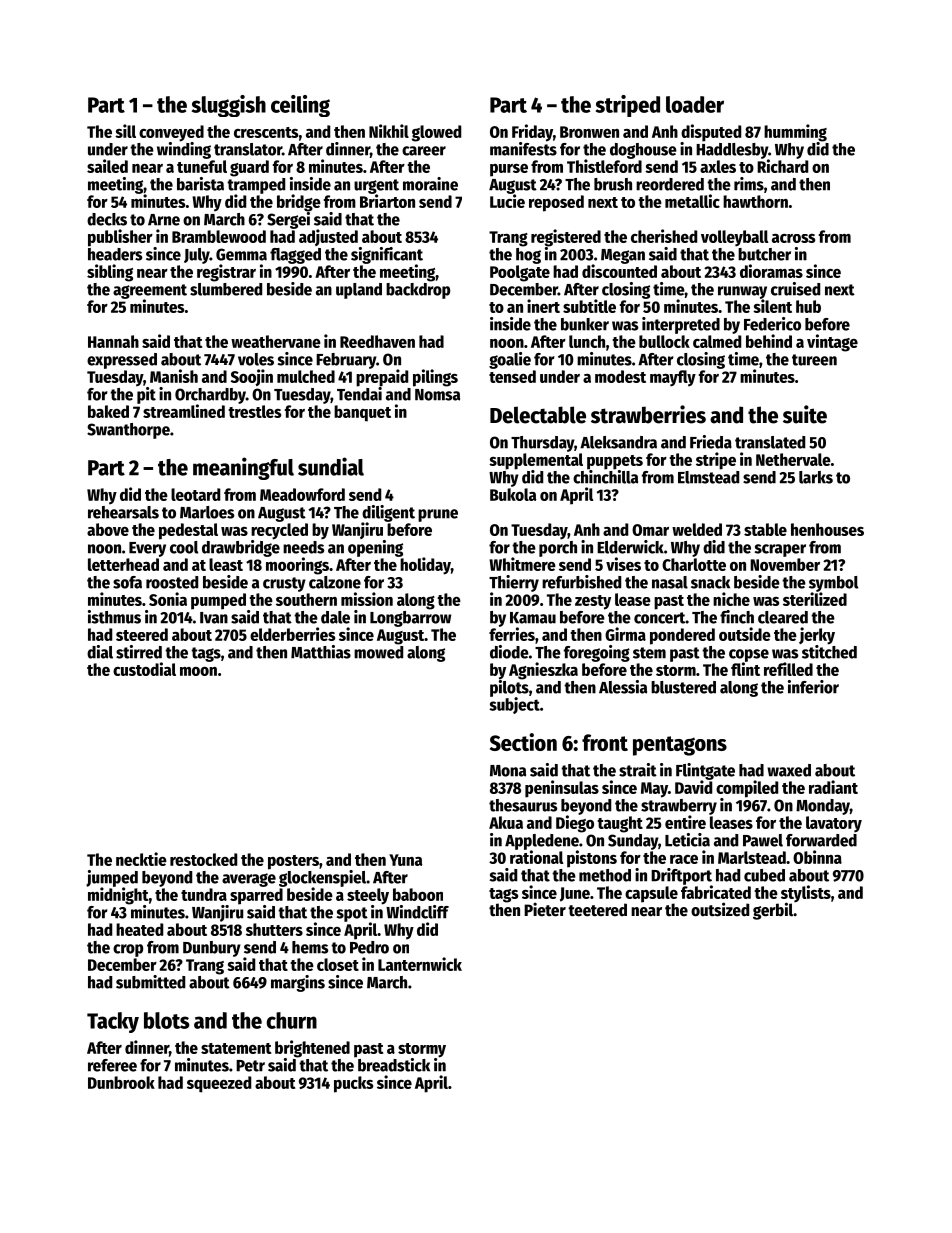  I want to click on least, so click(226, 564).
